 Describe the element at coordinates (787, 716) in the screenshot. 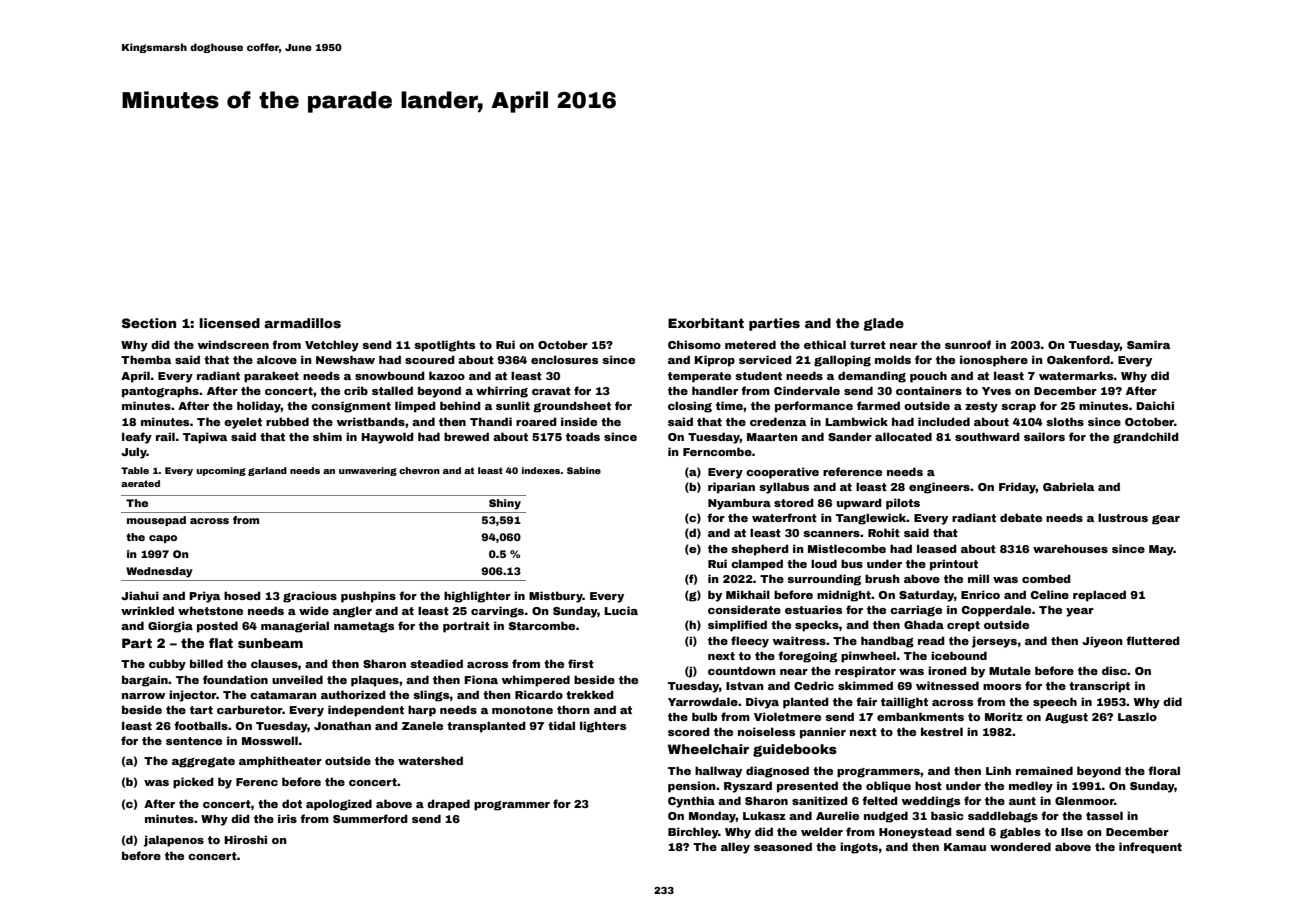

I see `Violetmere` at that location.
